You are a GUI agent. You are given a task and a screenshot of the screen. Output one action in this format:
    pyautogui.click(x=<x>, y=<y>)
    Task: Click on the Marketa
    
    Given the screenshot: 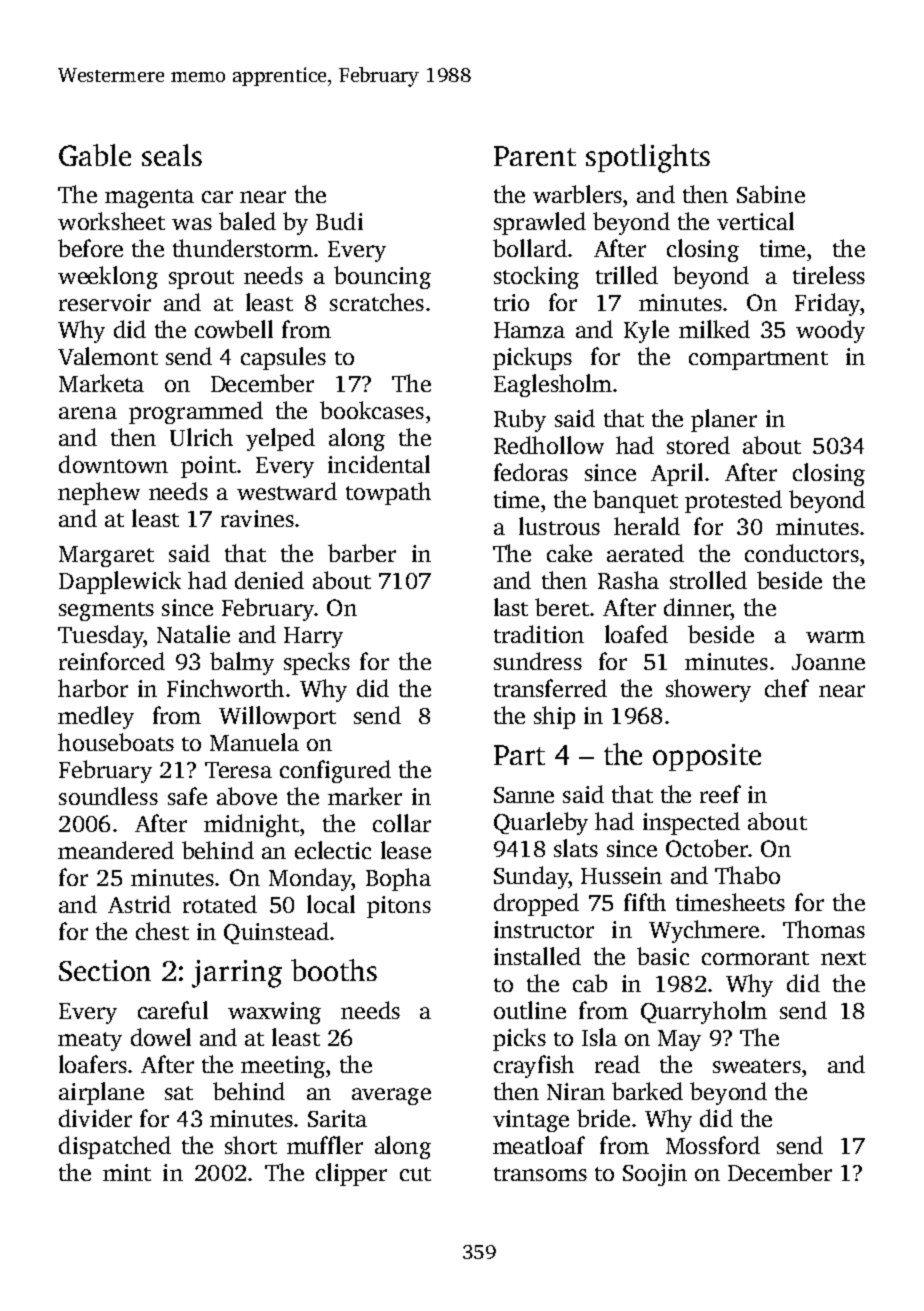 What is the action you would take?
    pyautogui.click(x=101, y=383)
